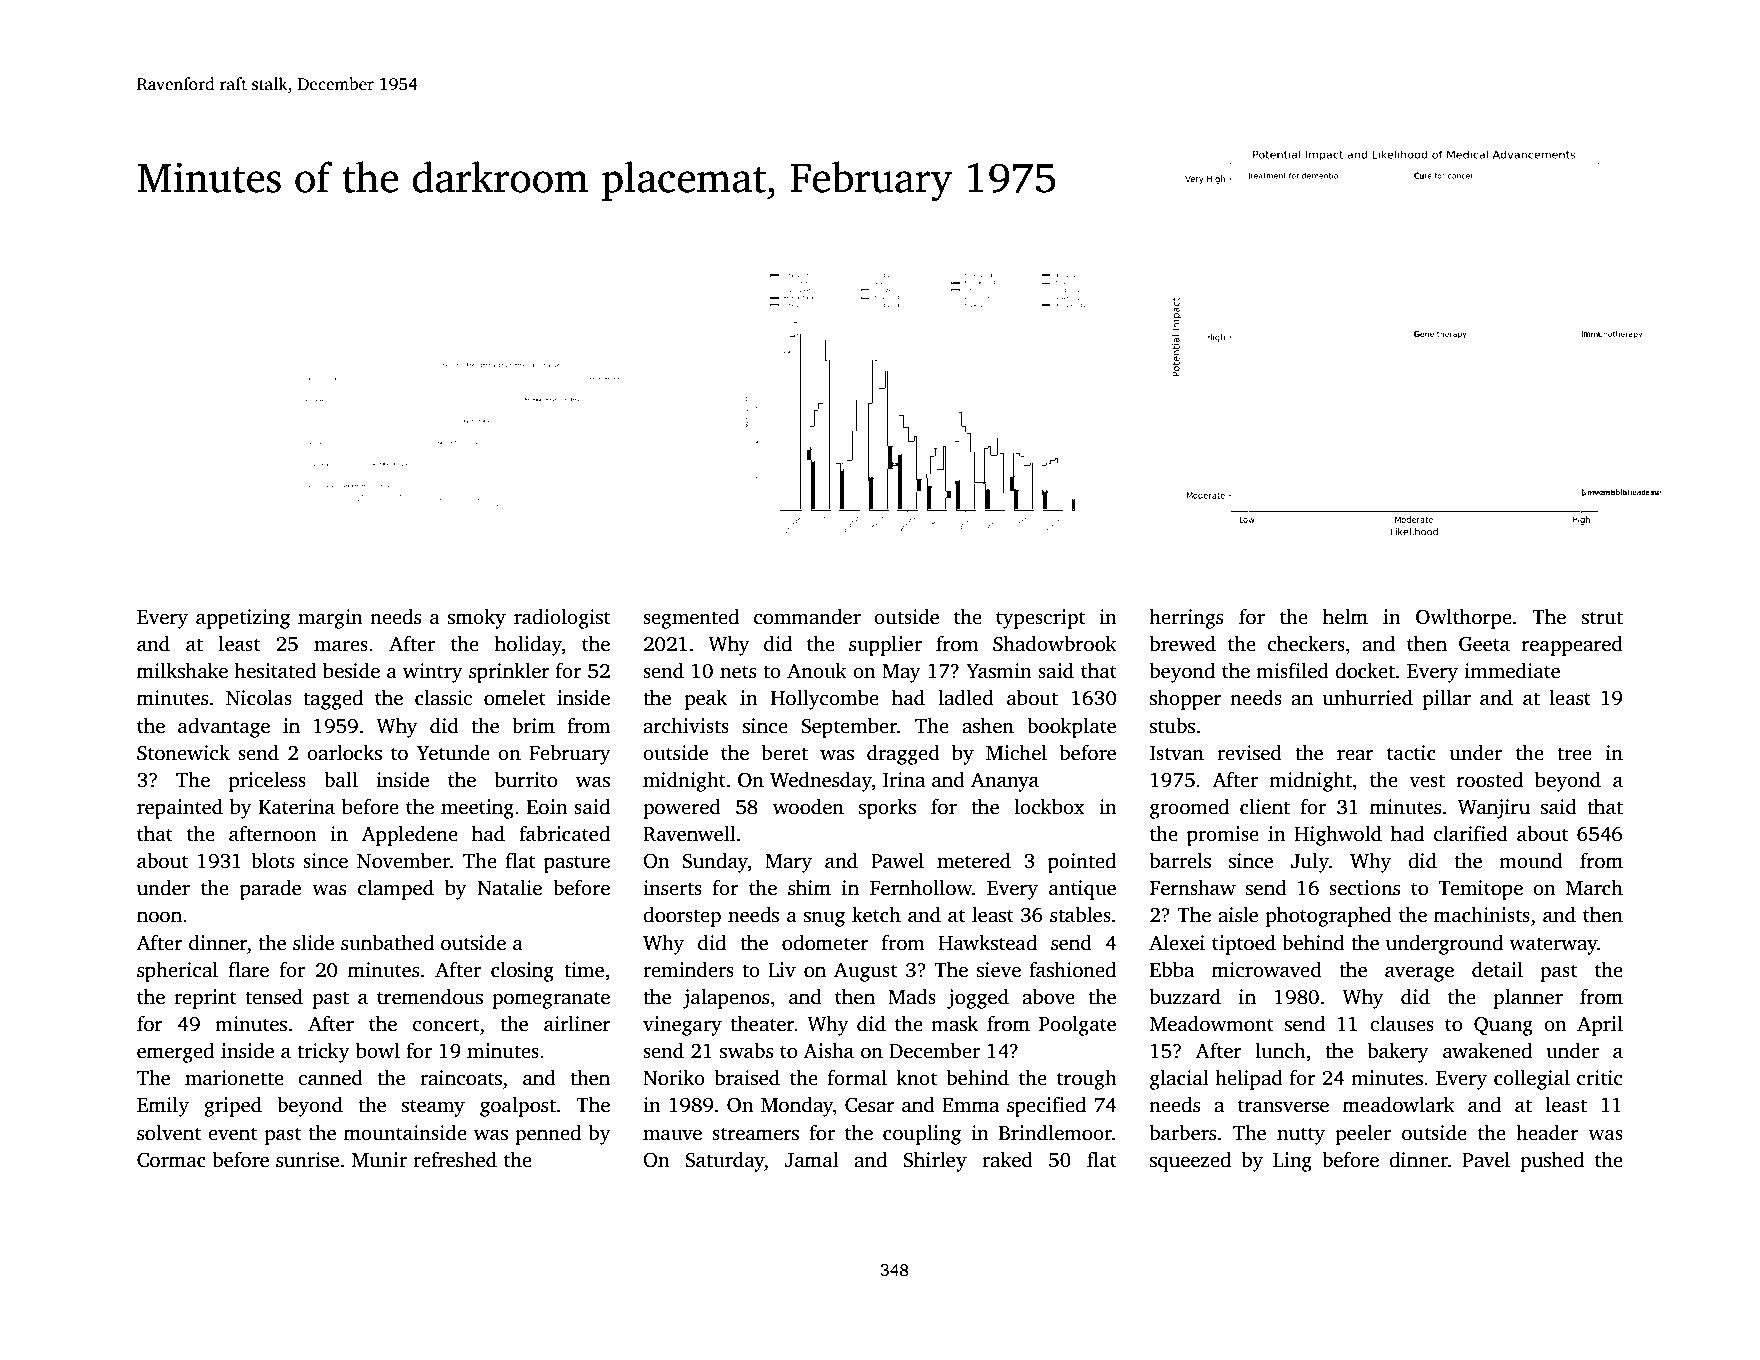 The image size is (1760, 1360). I want to click on event, so click(232, 1134).
